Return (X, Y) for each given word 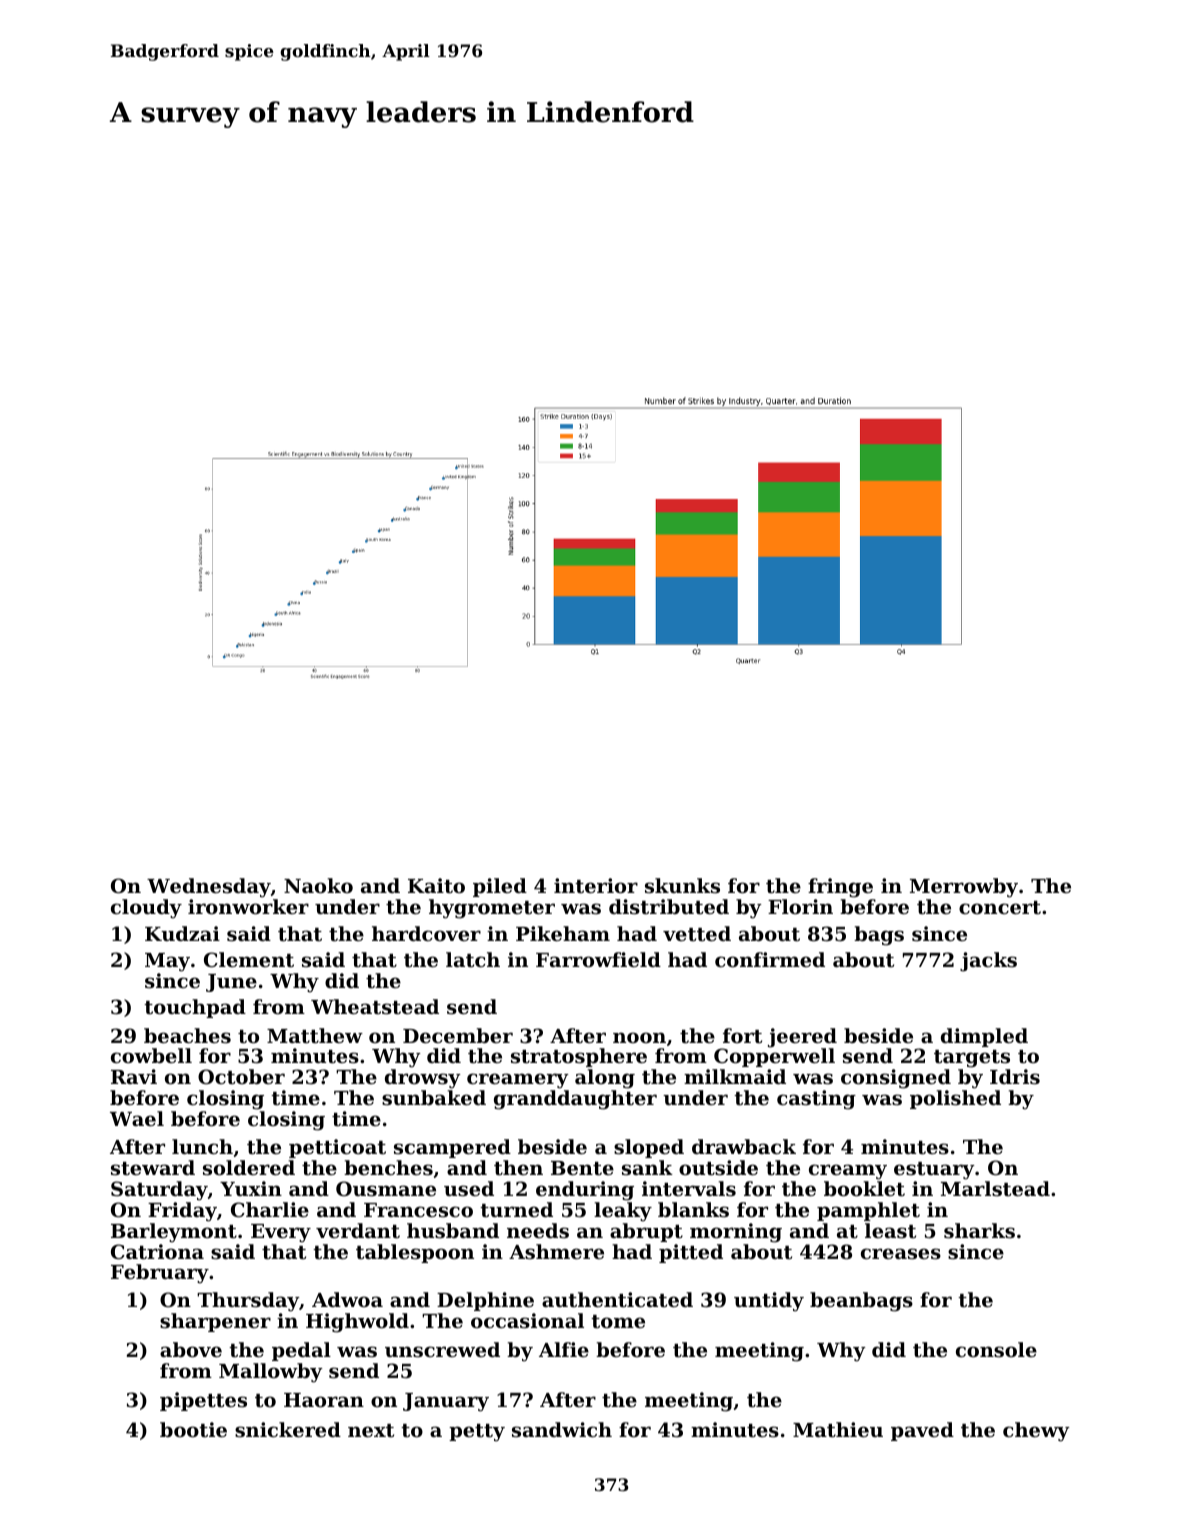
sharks (979, 1231)
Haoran (324, 1400)
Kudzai (182, 933)
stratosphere (579, 1057)
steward (153, 1168)
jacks (988, 962)
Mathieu (838, 1430)
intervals (689, 1189)
